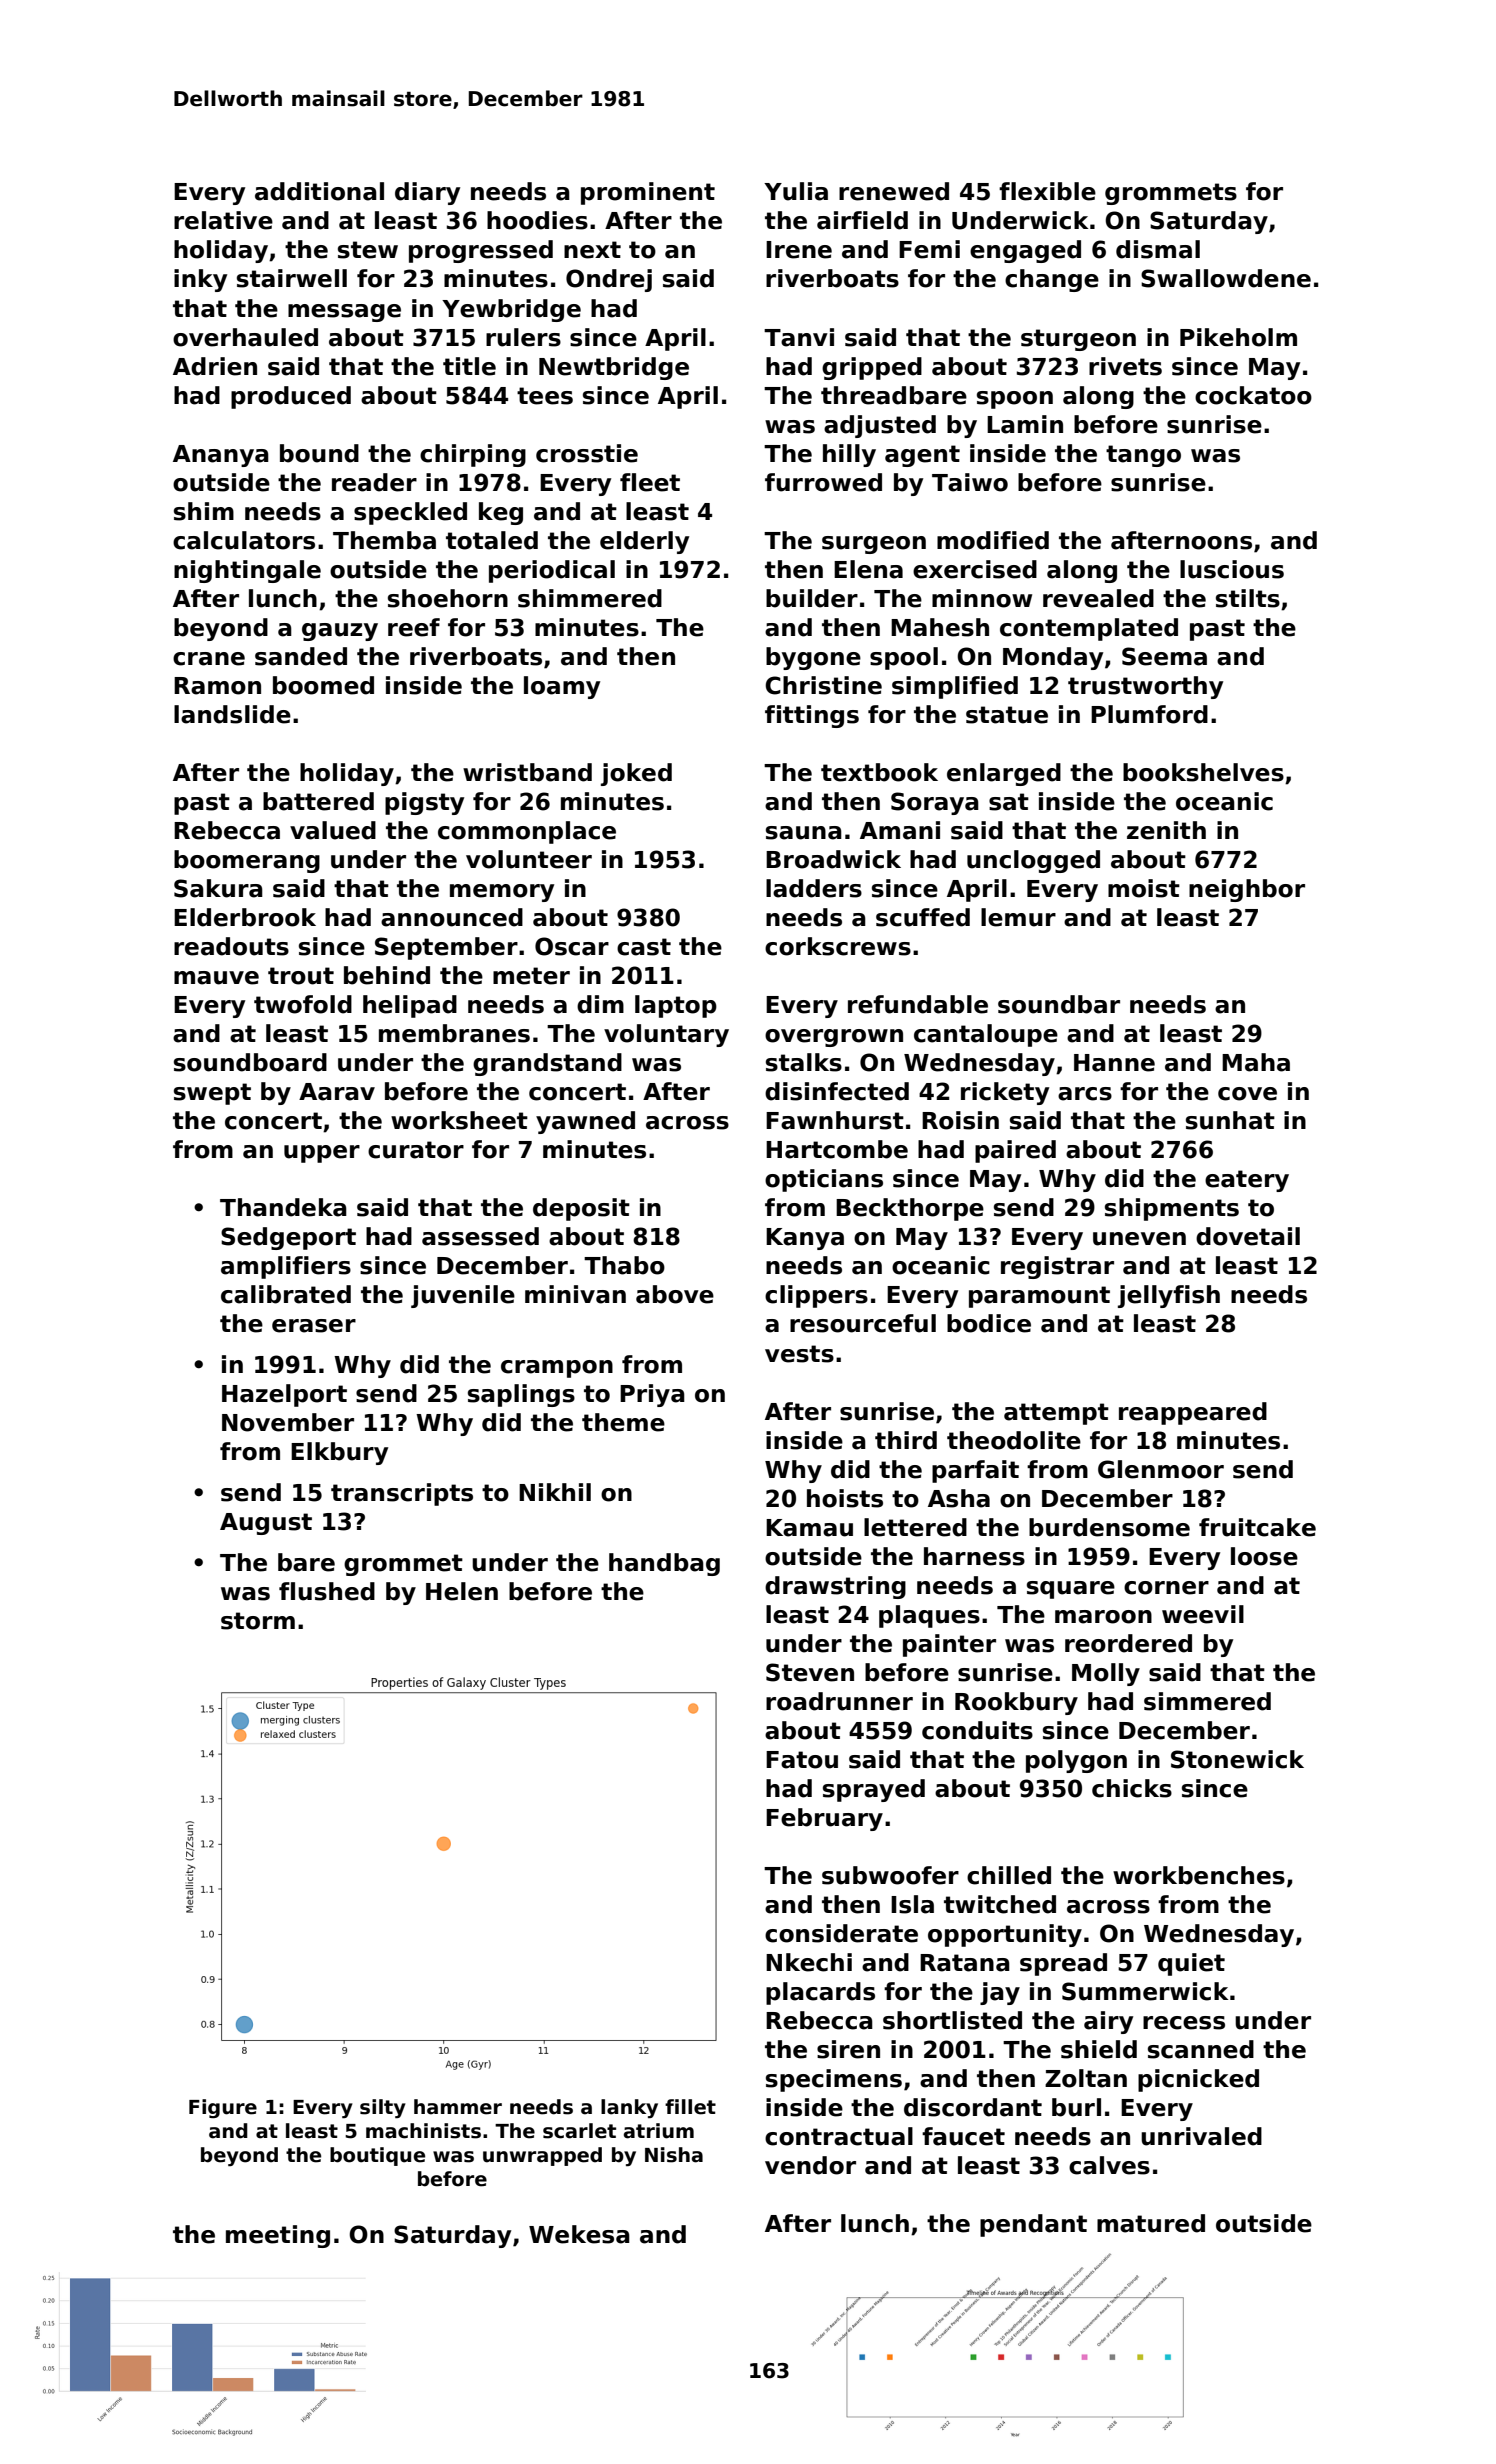 This document has width=1496, height=2464. I want to click on Helen, so click(462, 1591).
